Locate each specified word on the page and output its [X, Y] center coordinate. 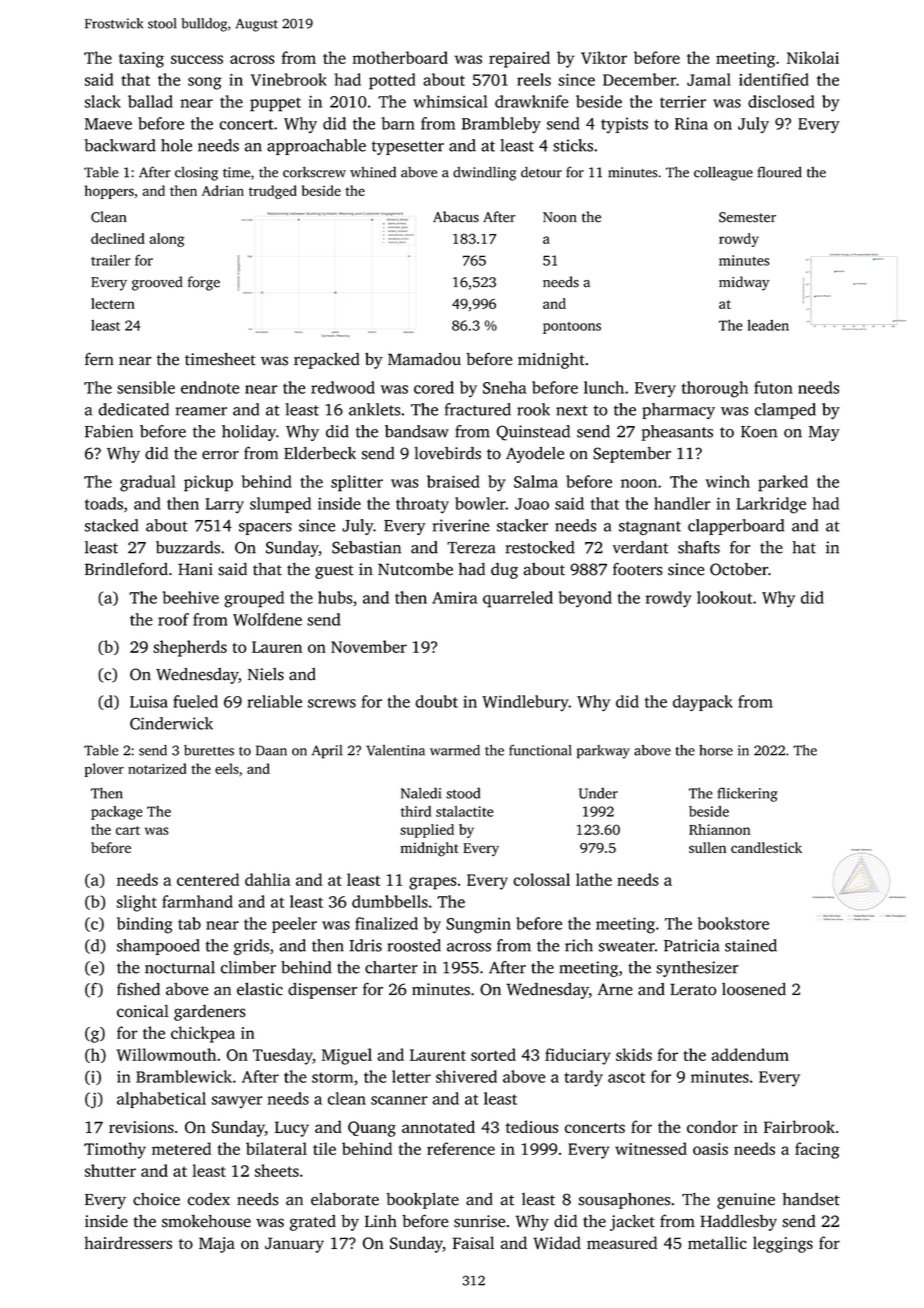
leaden [768, 325]
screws [332, 703]
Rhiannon [720, 829]
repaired [519, 59]
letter [411, 1076]
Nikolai [813, 57]
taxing [141, 60]
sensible [146, 387]
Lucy [292, 1129]
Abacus [456, 217]
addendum [750, 1054]
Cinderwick [171, 723]
